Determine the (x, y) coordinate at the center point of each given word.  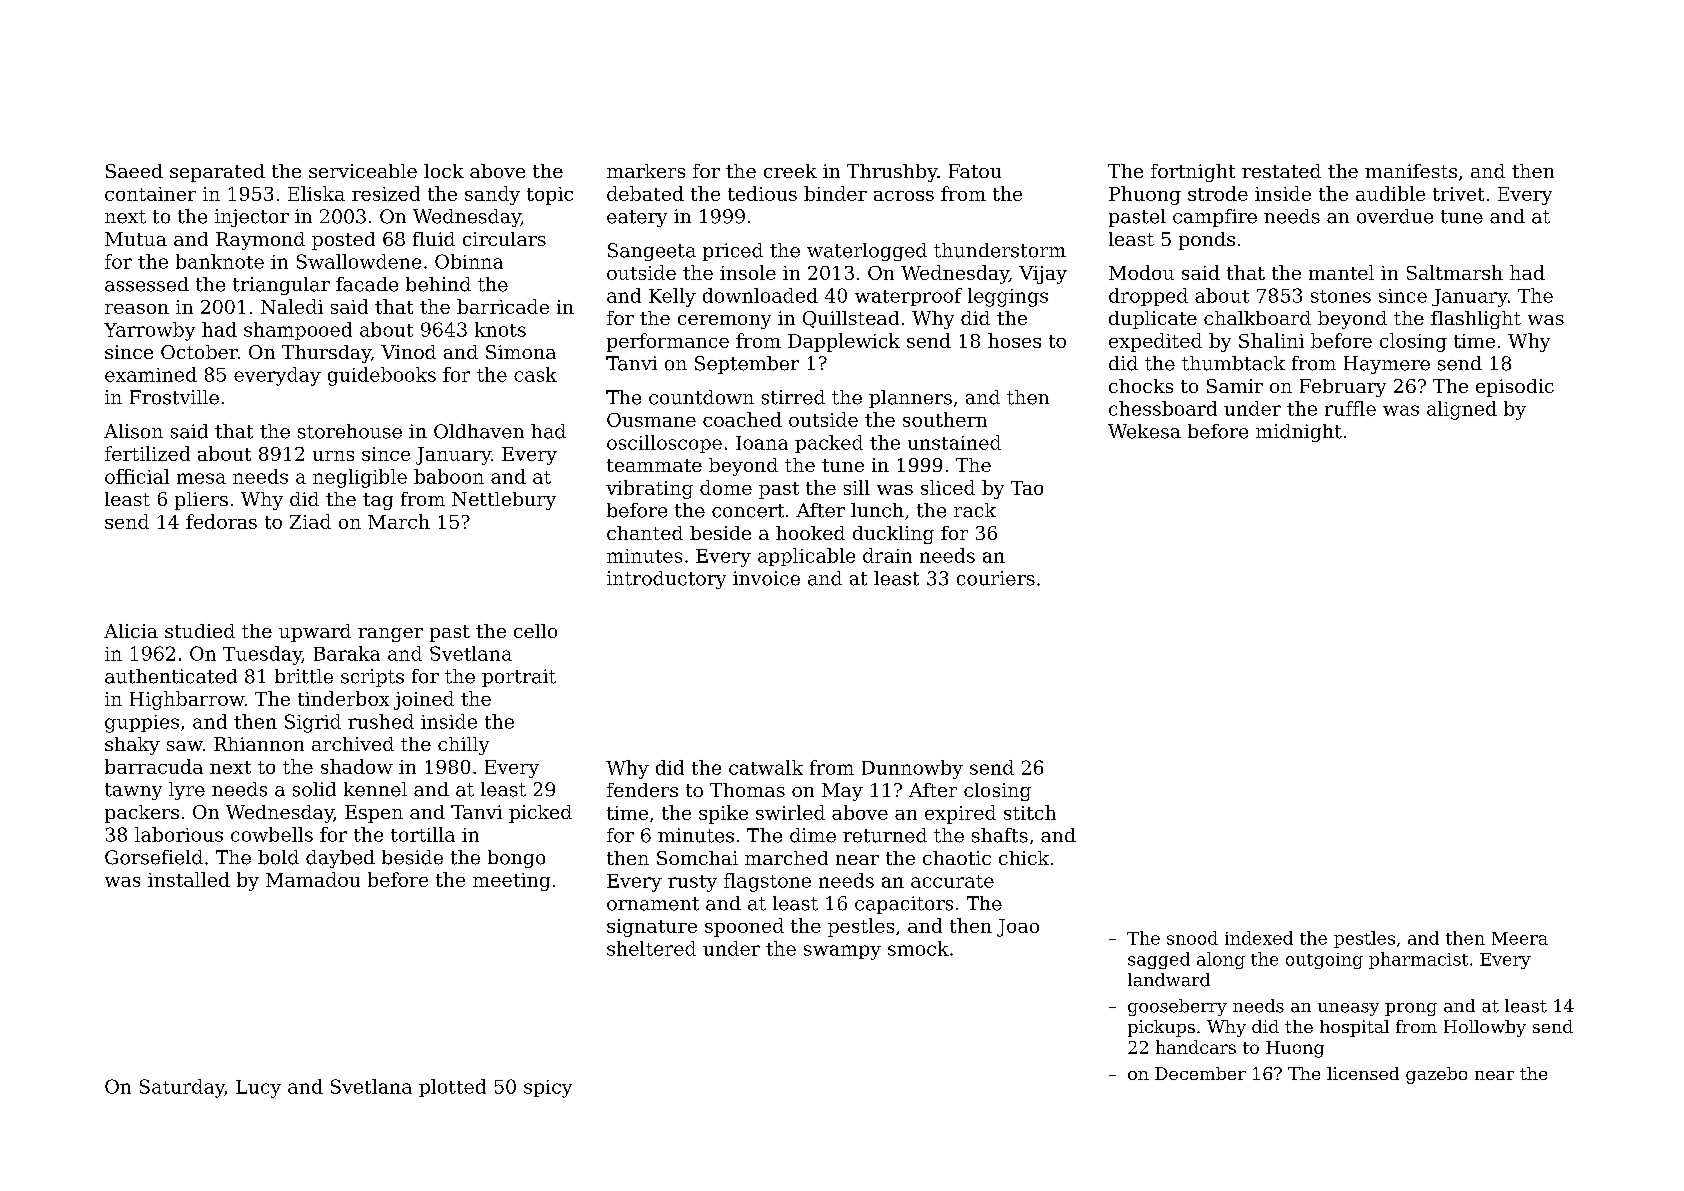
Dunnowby (912, 769)
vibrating (649, 489)
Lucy (258, 1089)
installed (189, 879)
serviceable (363, 171)
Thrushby (892, 173)
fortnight (1193, 173)
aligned (1462, 410)
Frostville (174, 397)
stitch (1030, 812)
